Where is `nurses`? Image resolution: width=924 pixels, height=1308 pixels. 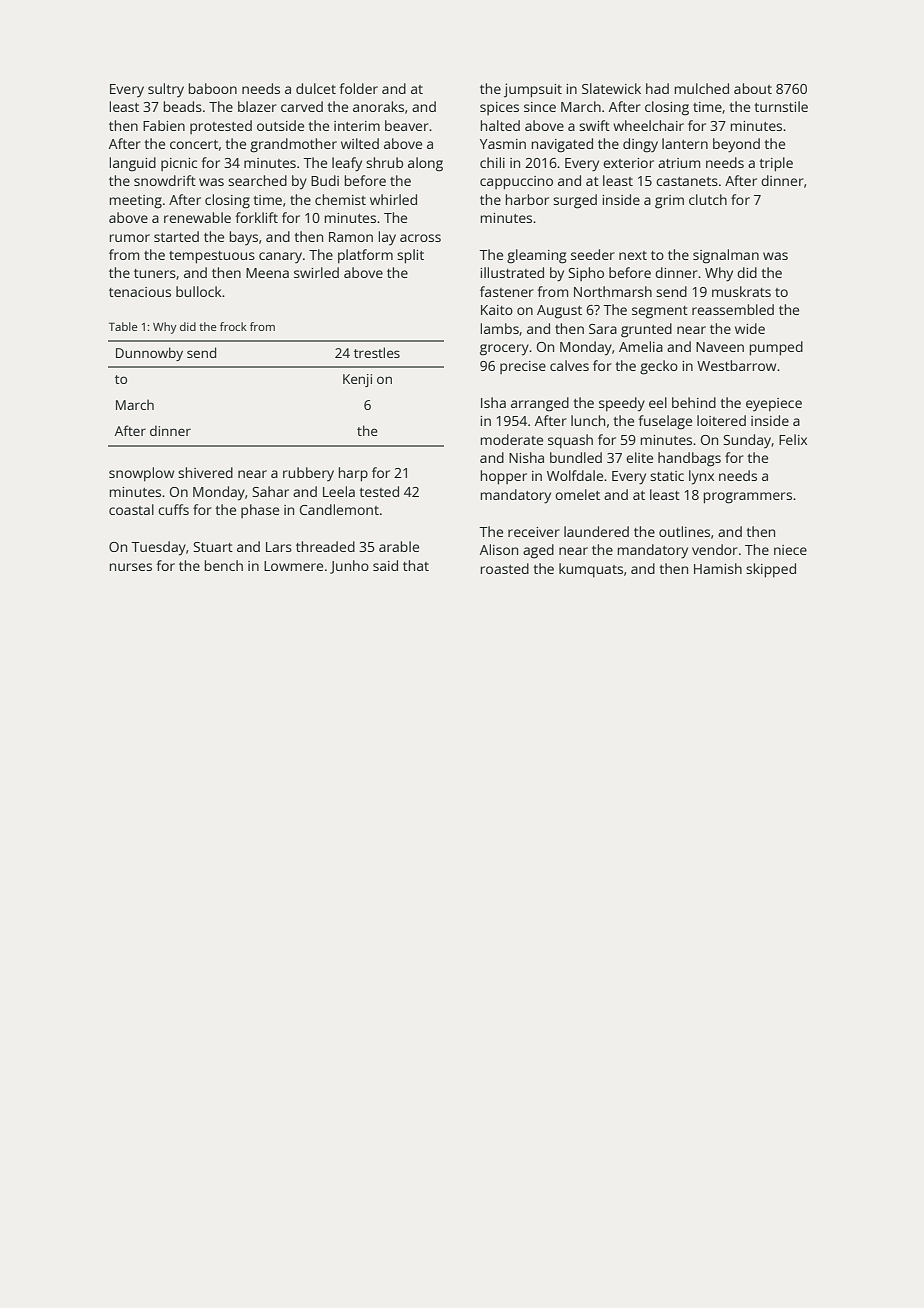 nurses is located at coordinates (130, 567).
